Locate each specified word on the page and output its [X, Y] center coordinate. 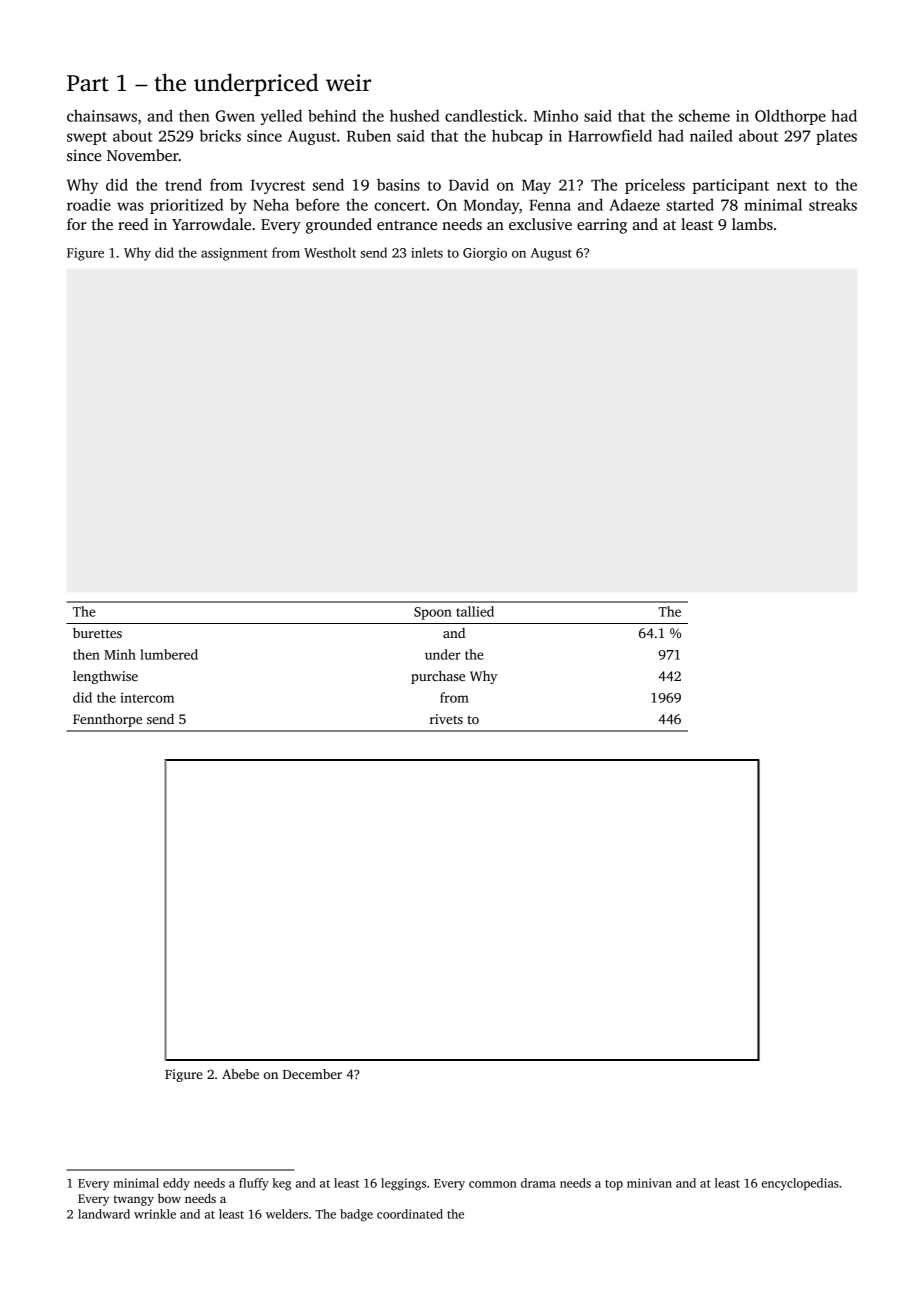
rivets [446, 719]
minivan [649, 1183]
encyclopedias [800, 1184]
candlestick [484, 115]
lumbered [169, 654]
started [690, 204]
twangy [134, 1200]
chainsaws [102, 116]
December [312, 1074]
